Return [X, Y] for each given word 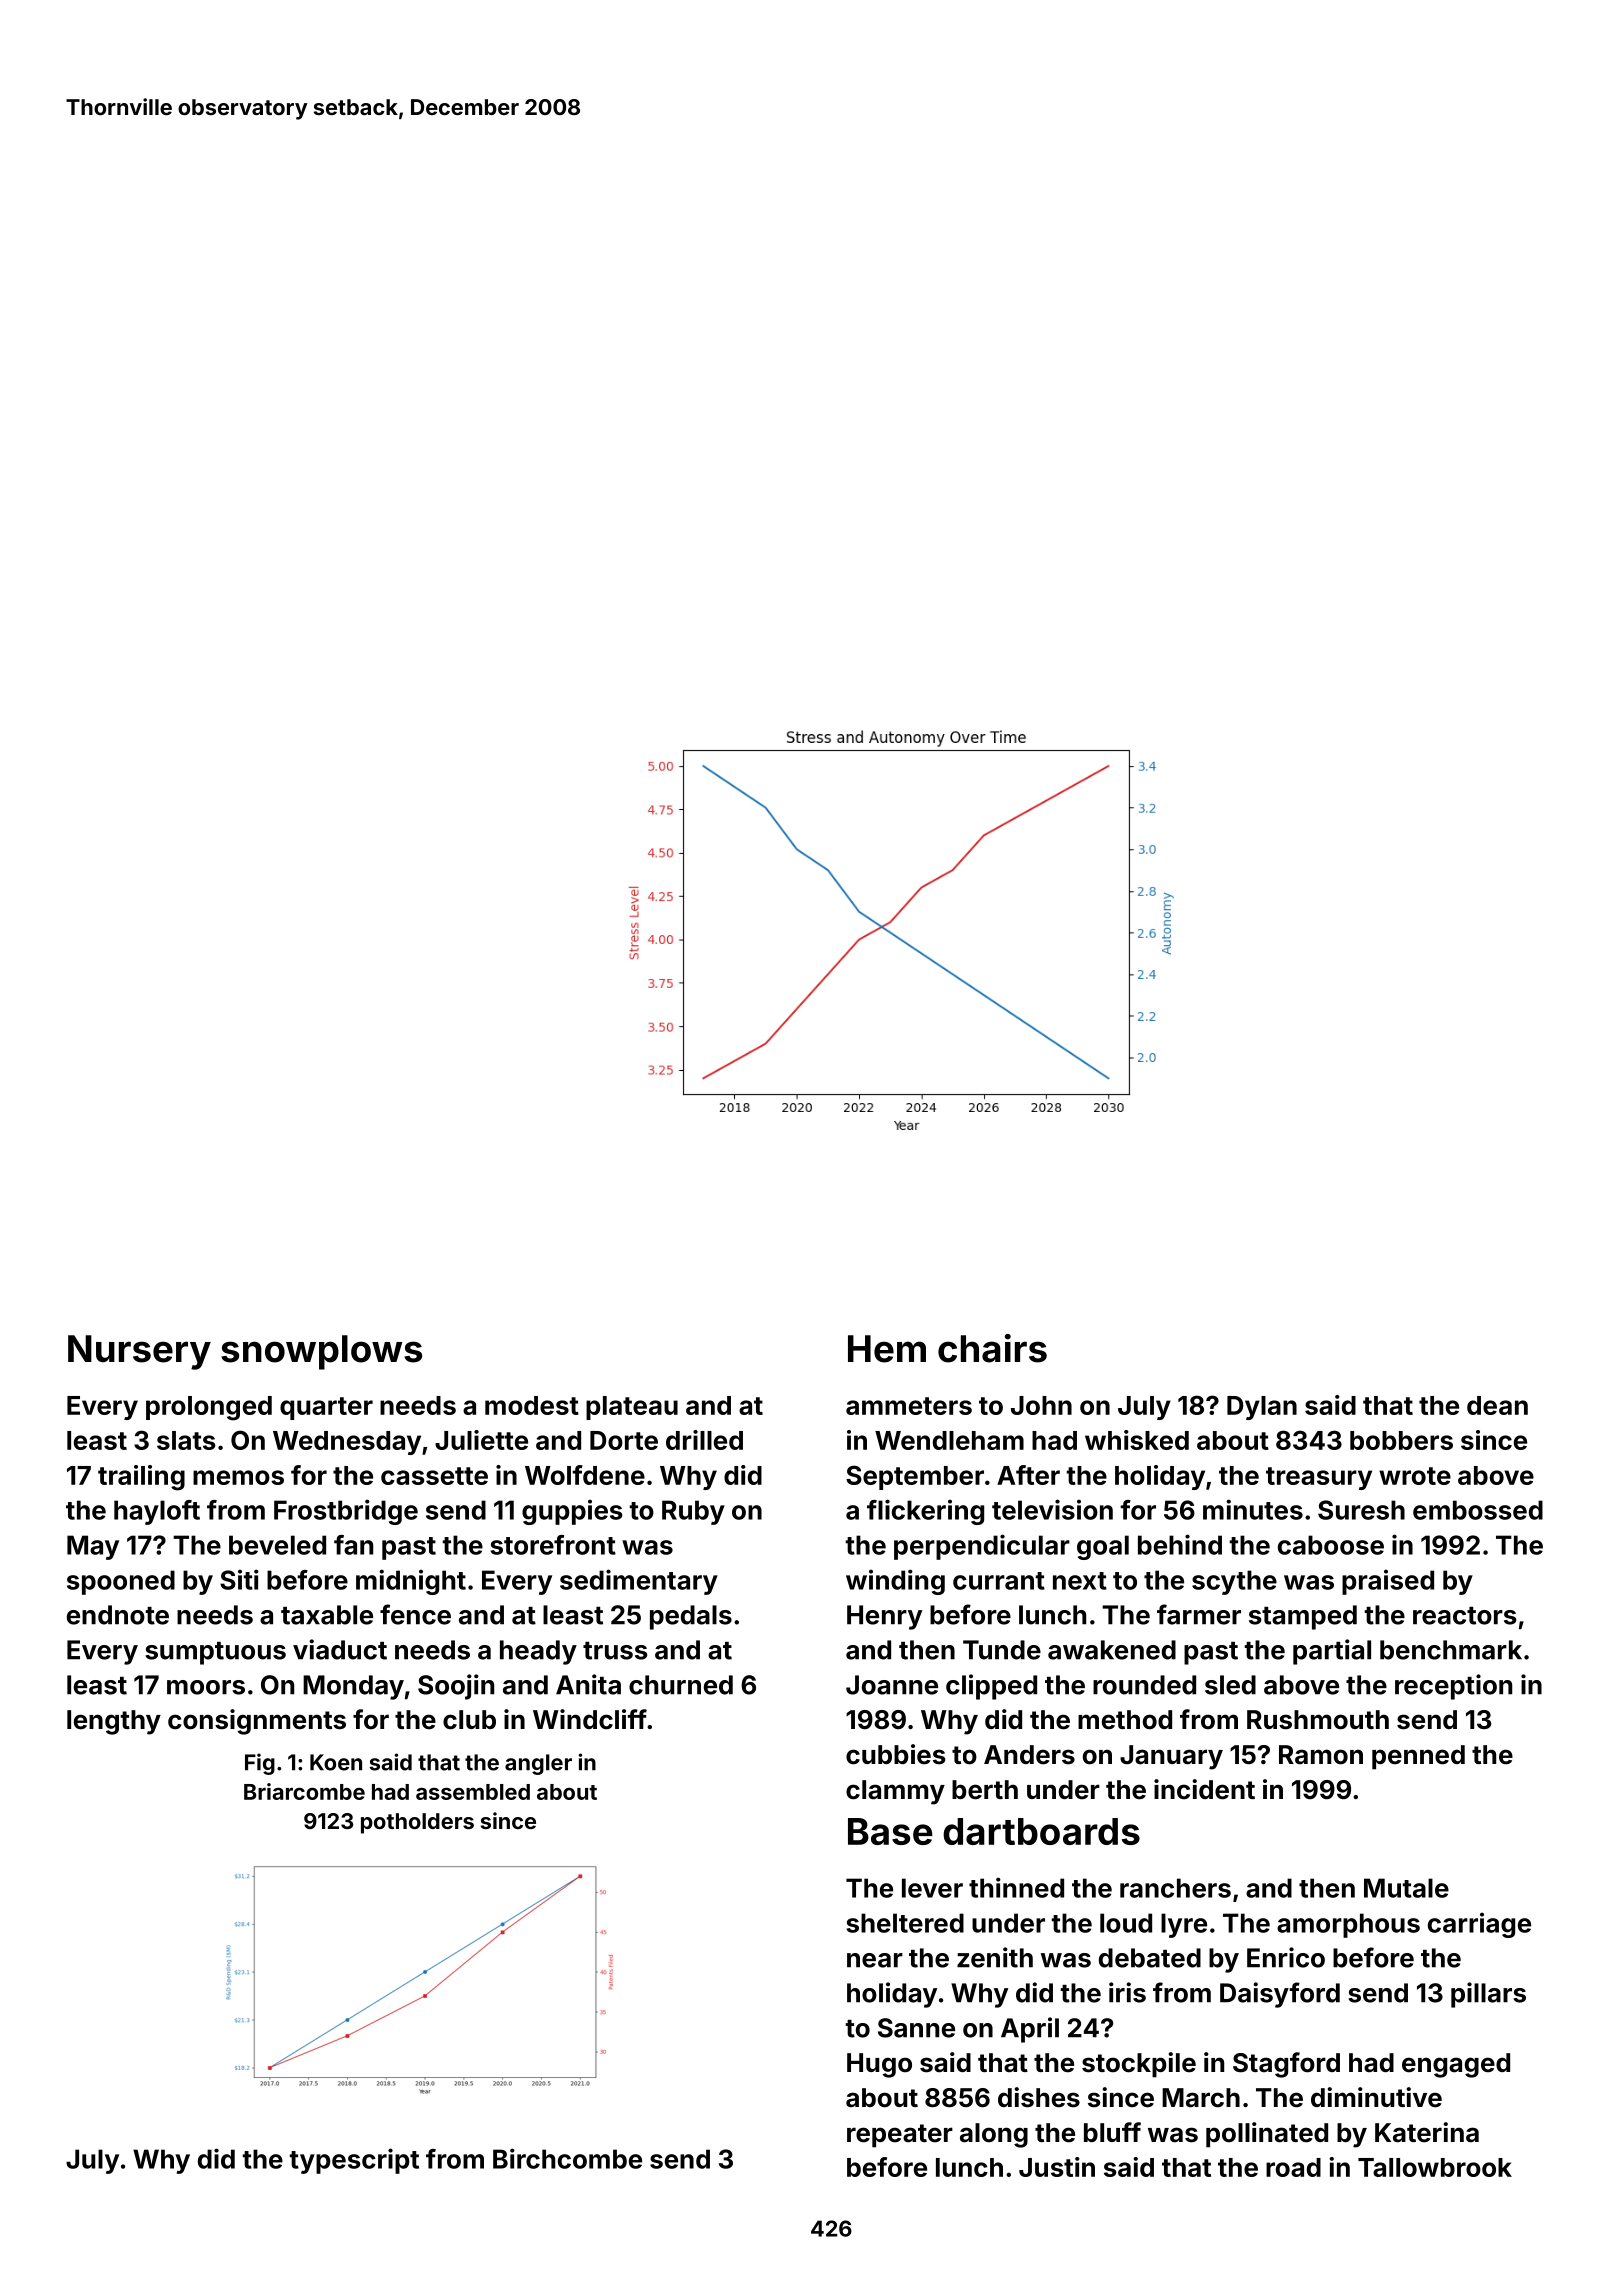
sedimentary [639, 1582]
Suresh [1361, 1510]
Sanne [916, 2028]
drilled [704, 1440]
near [875, 1960]
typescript [354, 2161]
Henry [884, 1617]
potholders [417, 1823]
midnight [411, 1582]
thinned [1016, 1887]
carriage [1479, 1925]
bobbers [1401, 1440]
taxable [327, 1615]
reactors [1464, 1616]
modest [532, 1405]
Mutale [1406, 1888]
